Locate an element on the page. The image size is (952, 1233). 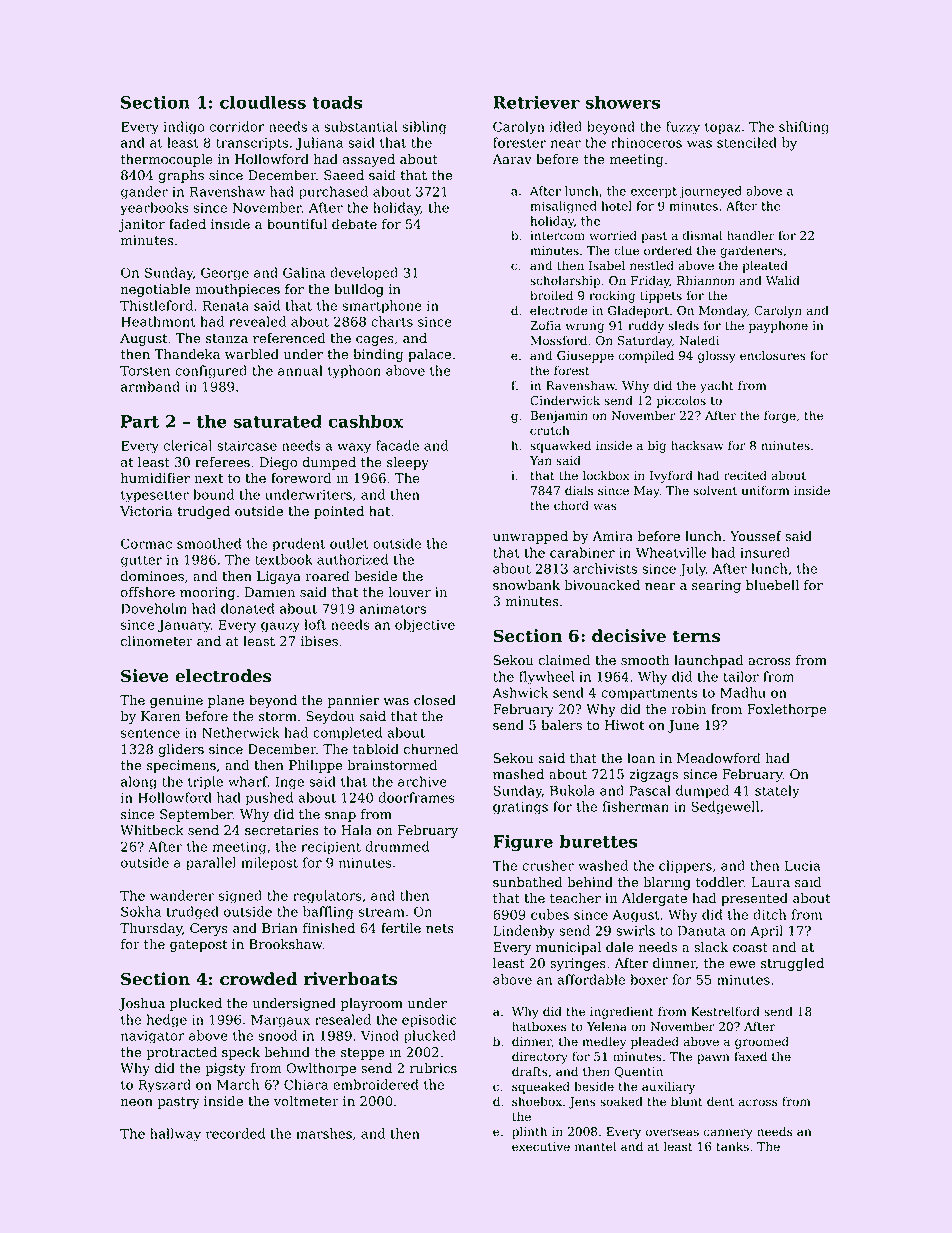
Retriever is located at coordinates (536, 102).
